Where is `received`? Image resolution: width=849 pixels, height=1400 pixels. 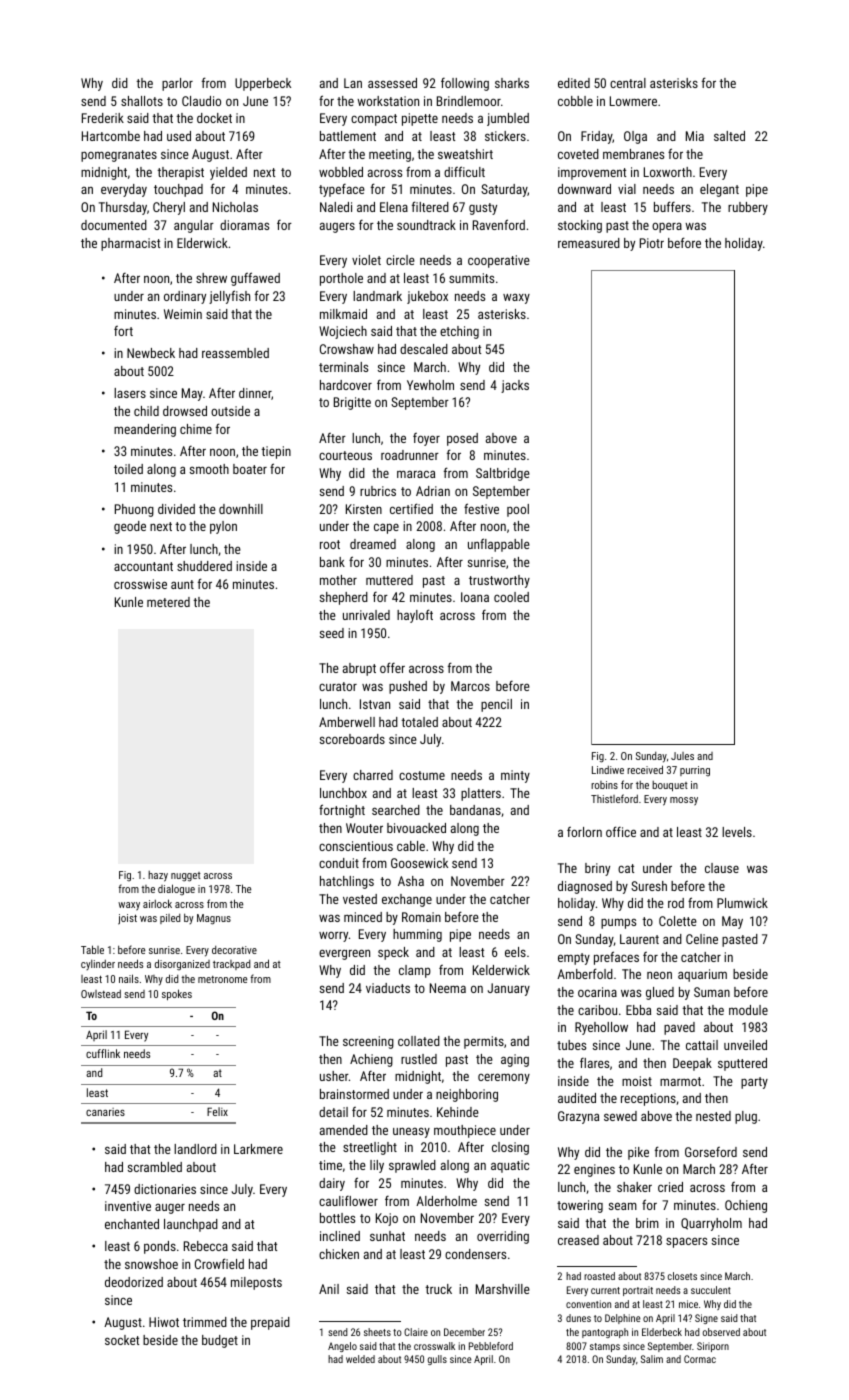 received is located at coordinates (645, 769).
